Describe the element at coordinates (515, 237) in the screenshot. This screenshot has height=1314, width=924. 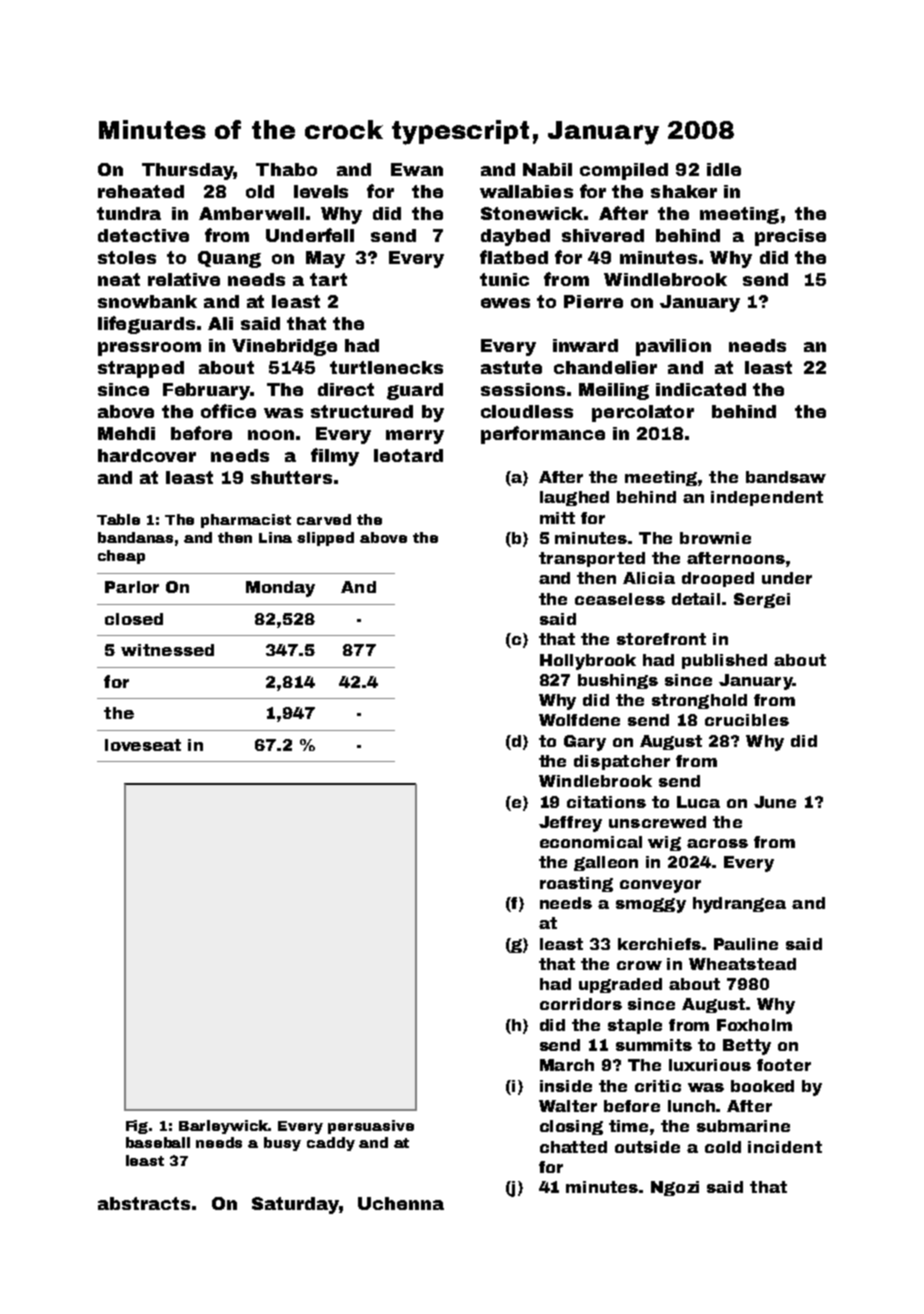
I see `daybed` at that location.
